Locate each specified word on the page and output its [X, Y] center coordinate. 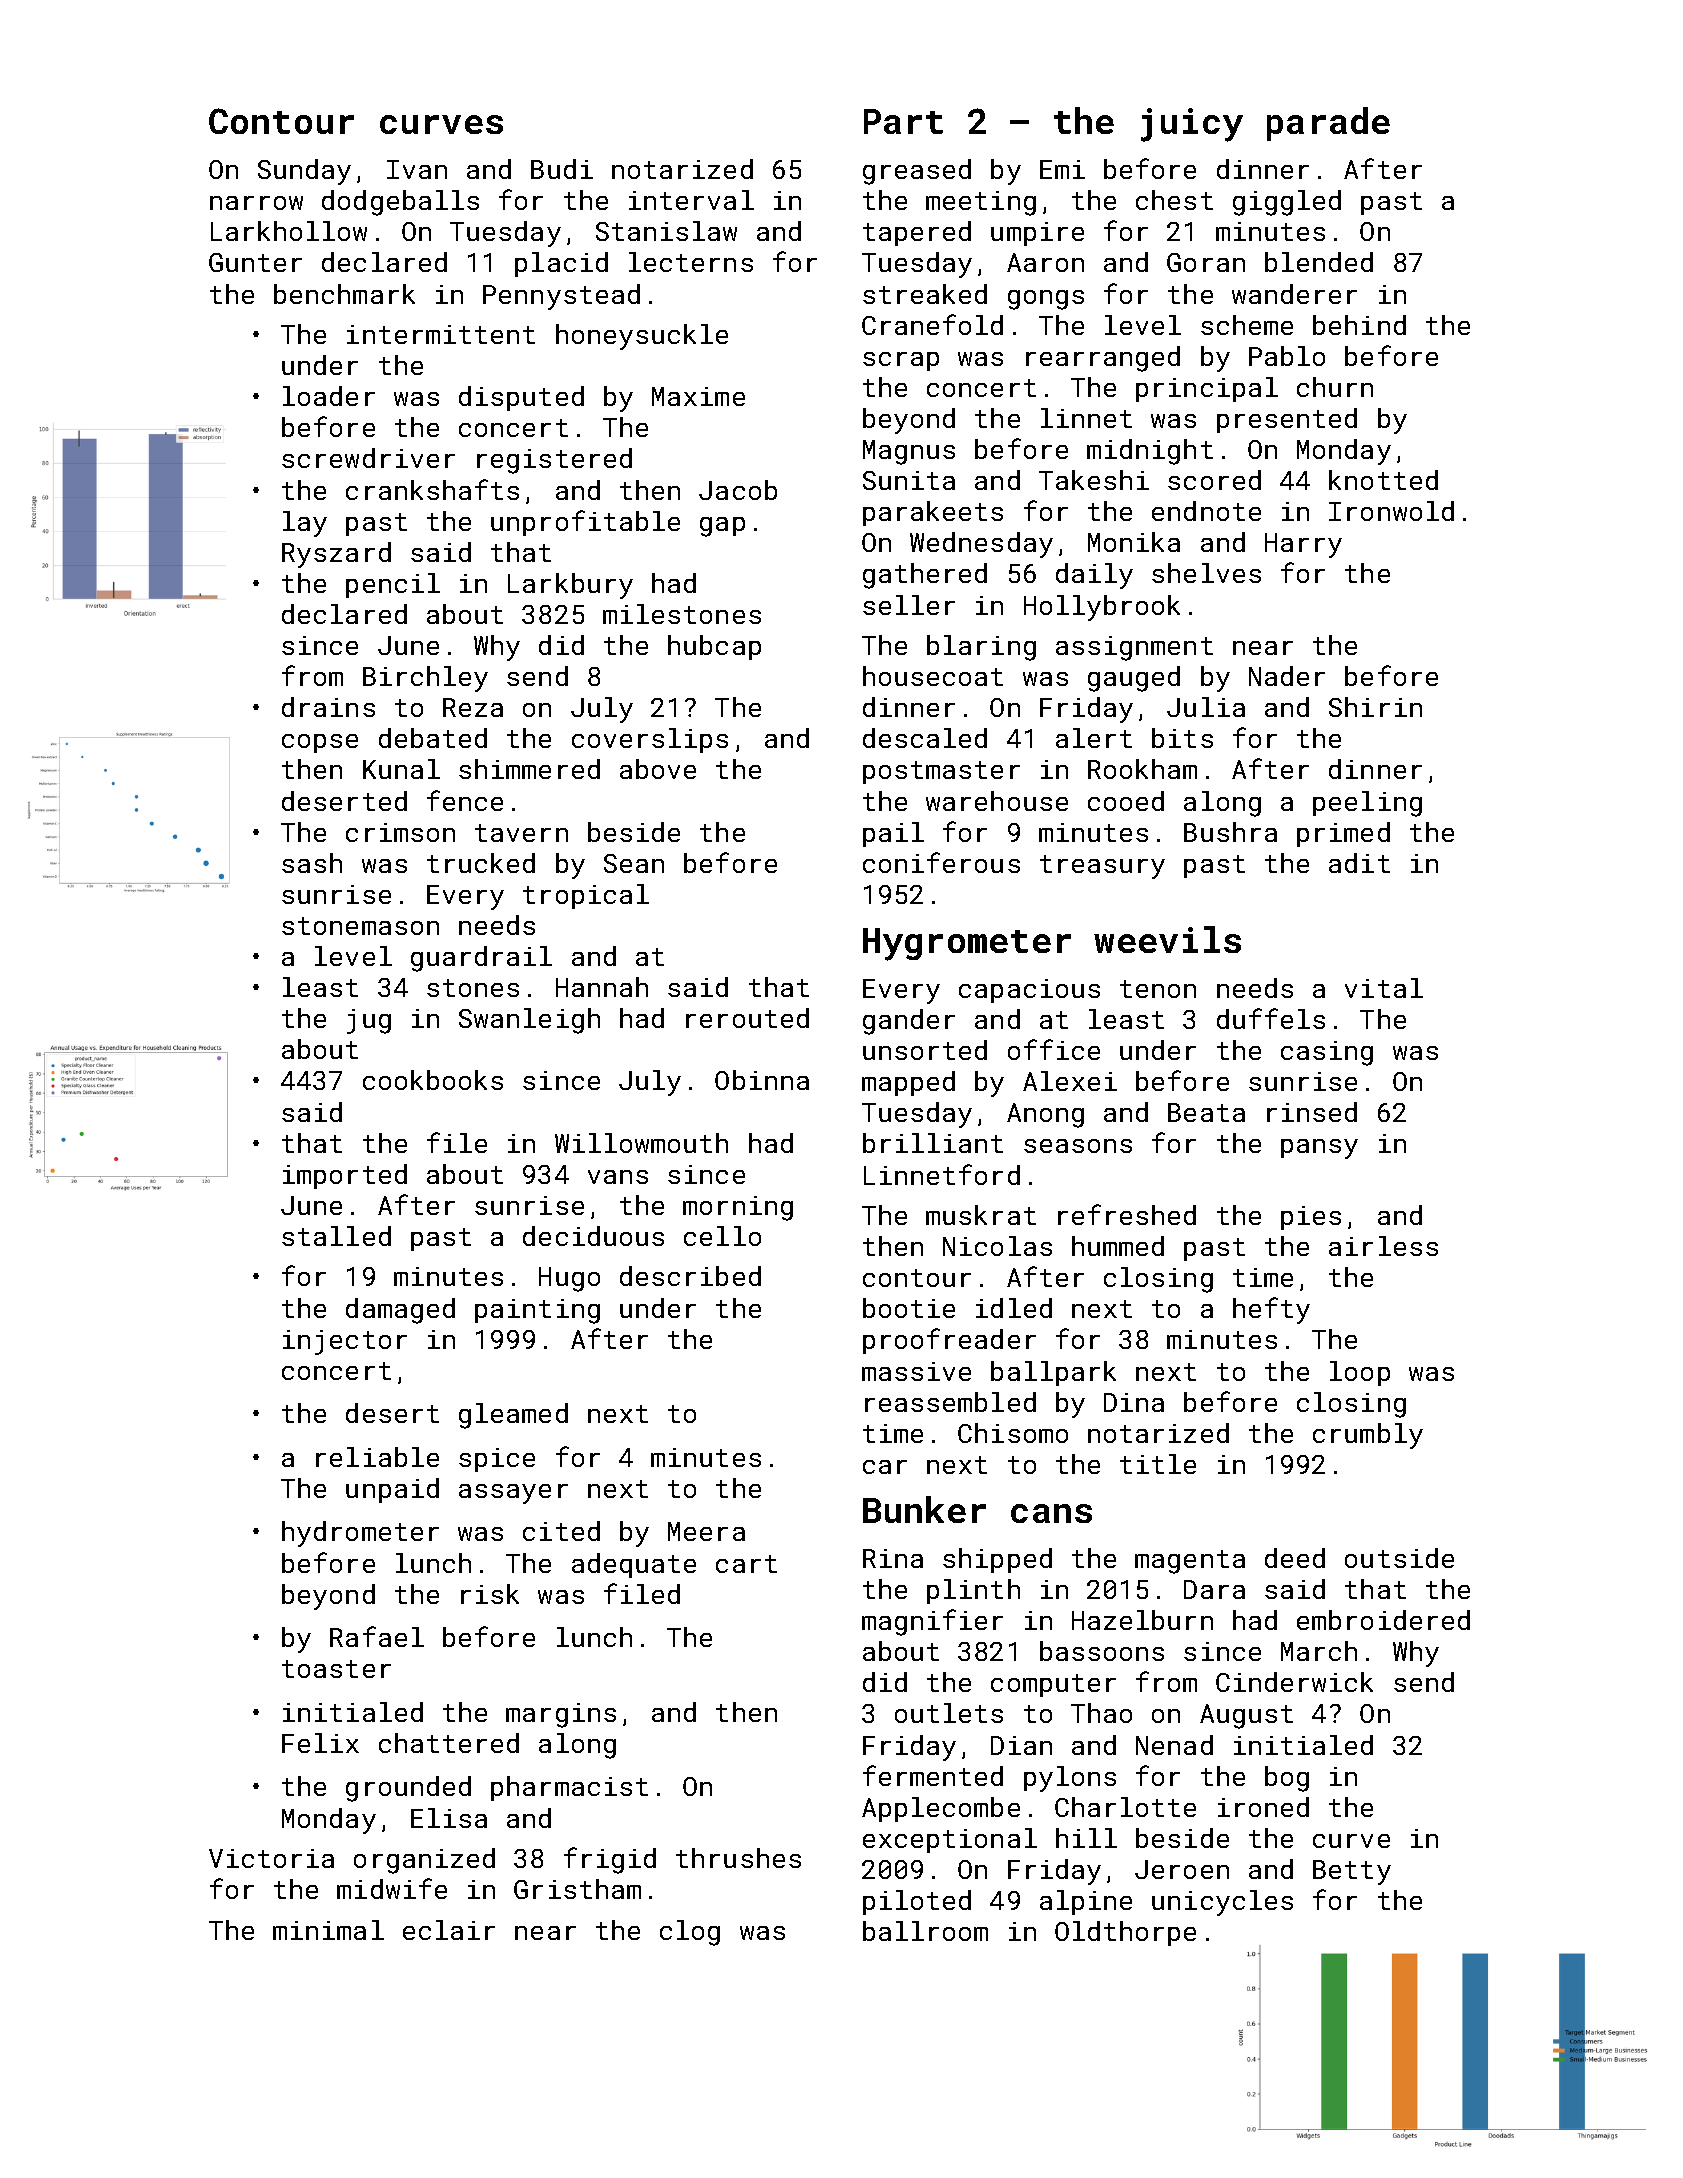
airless [1383, 1246]
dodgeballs [400, 203]
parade [1328, 124]
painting [537, 1311]
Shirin [1375, 707]
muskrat [981, 1215]
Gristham [577, 1889]
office [1054, 1049]
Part [903, 121]
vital [1384, 988]
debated [433, 738]
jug [369, 1021]
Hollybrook [1102, 608]
